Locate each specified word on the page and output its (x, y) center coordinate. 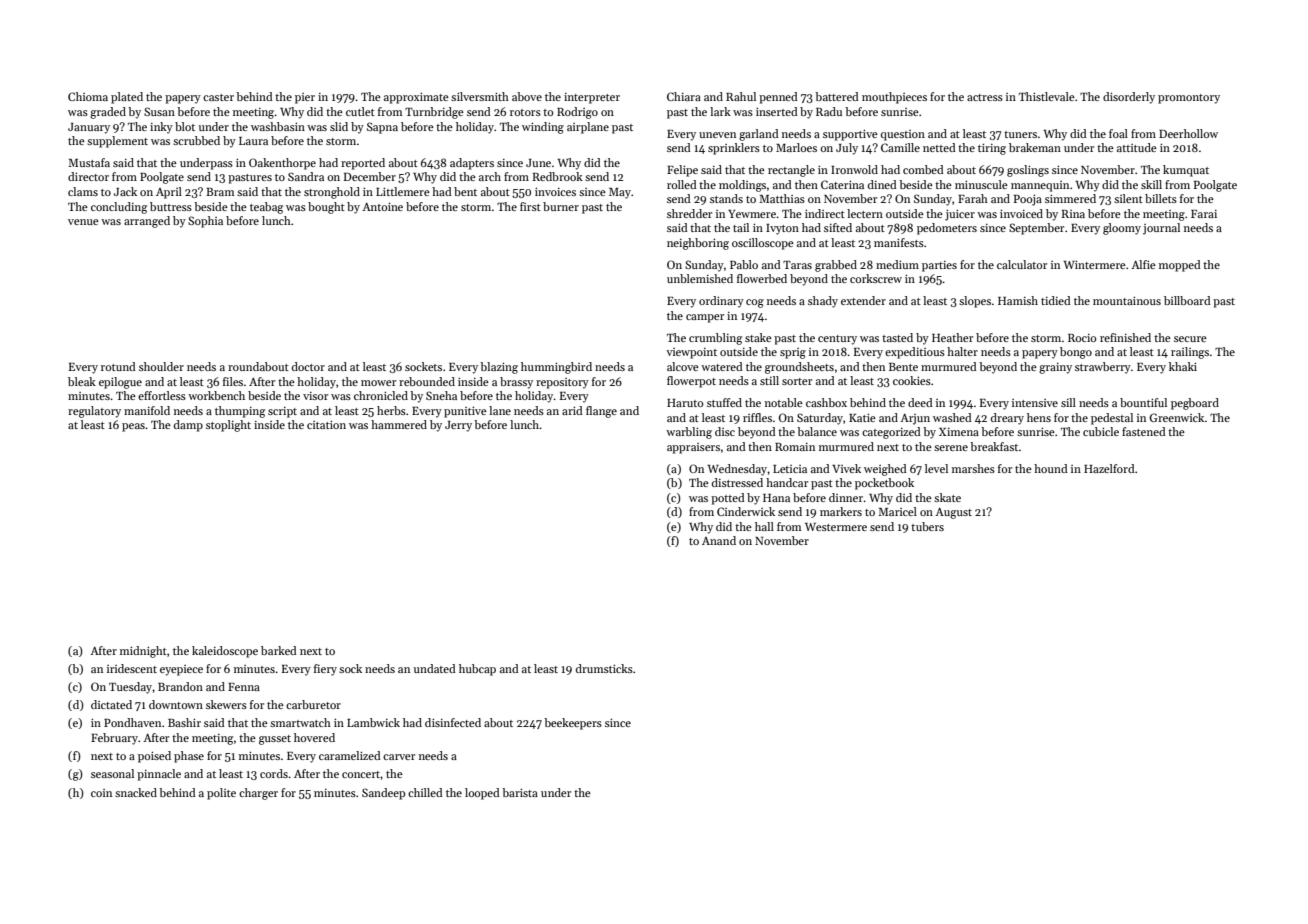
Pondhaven (132, 722)
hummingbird (556, 368)
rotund (118, 366)
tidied (1056, 300)
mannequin (1040, 186)
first (530, 206)
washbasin (278, 126)
